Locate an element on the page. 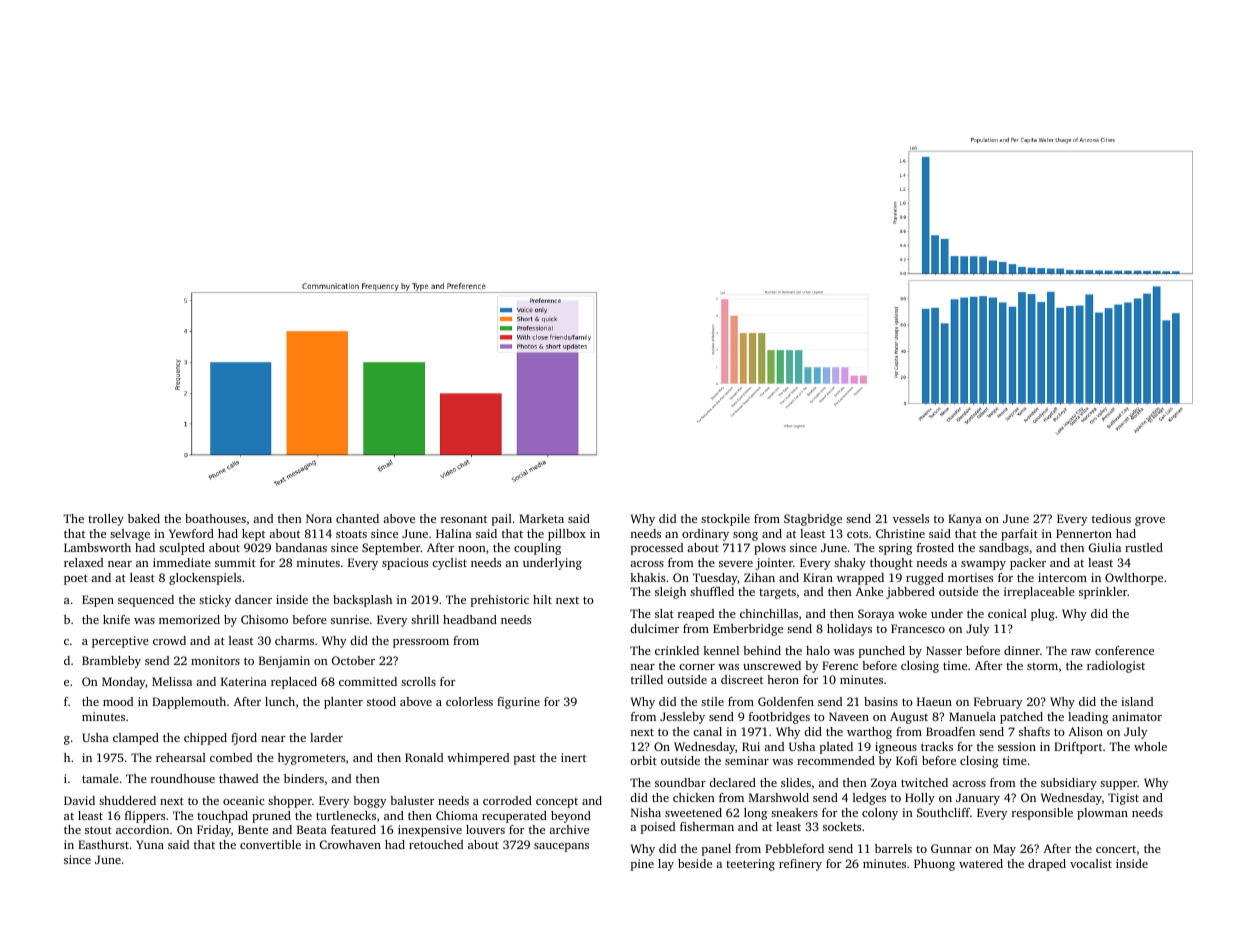  hygrometers is located at coordinates (311, 759).
